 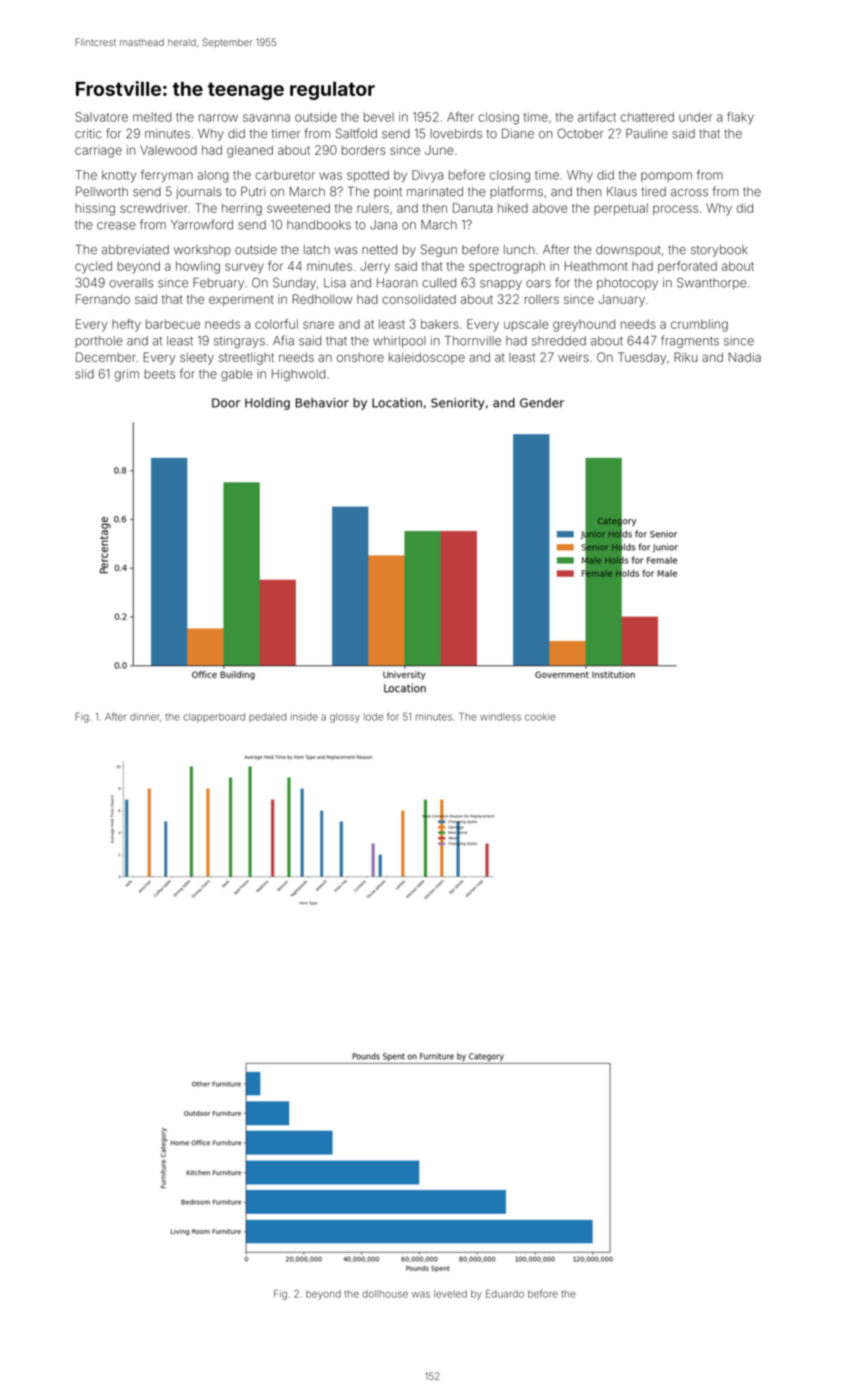 I want to click on savanna, so click(x=266, y=118).
